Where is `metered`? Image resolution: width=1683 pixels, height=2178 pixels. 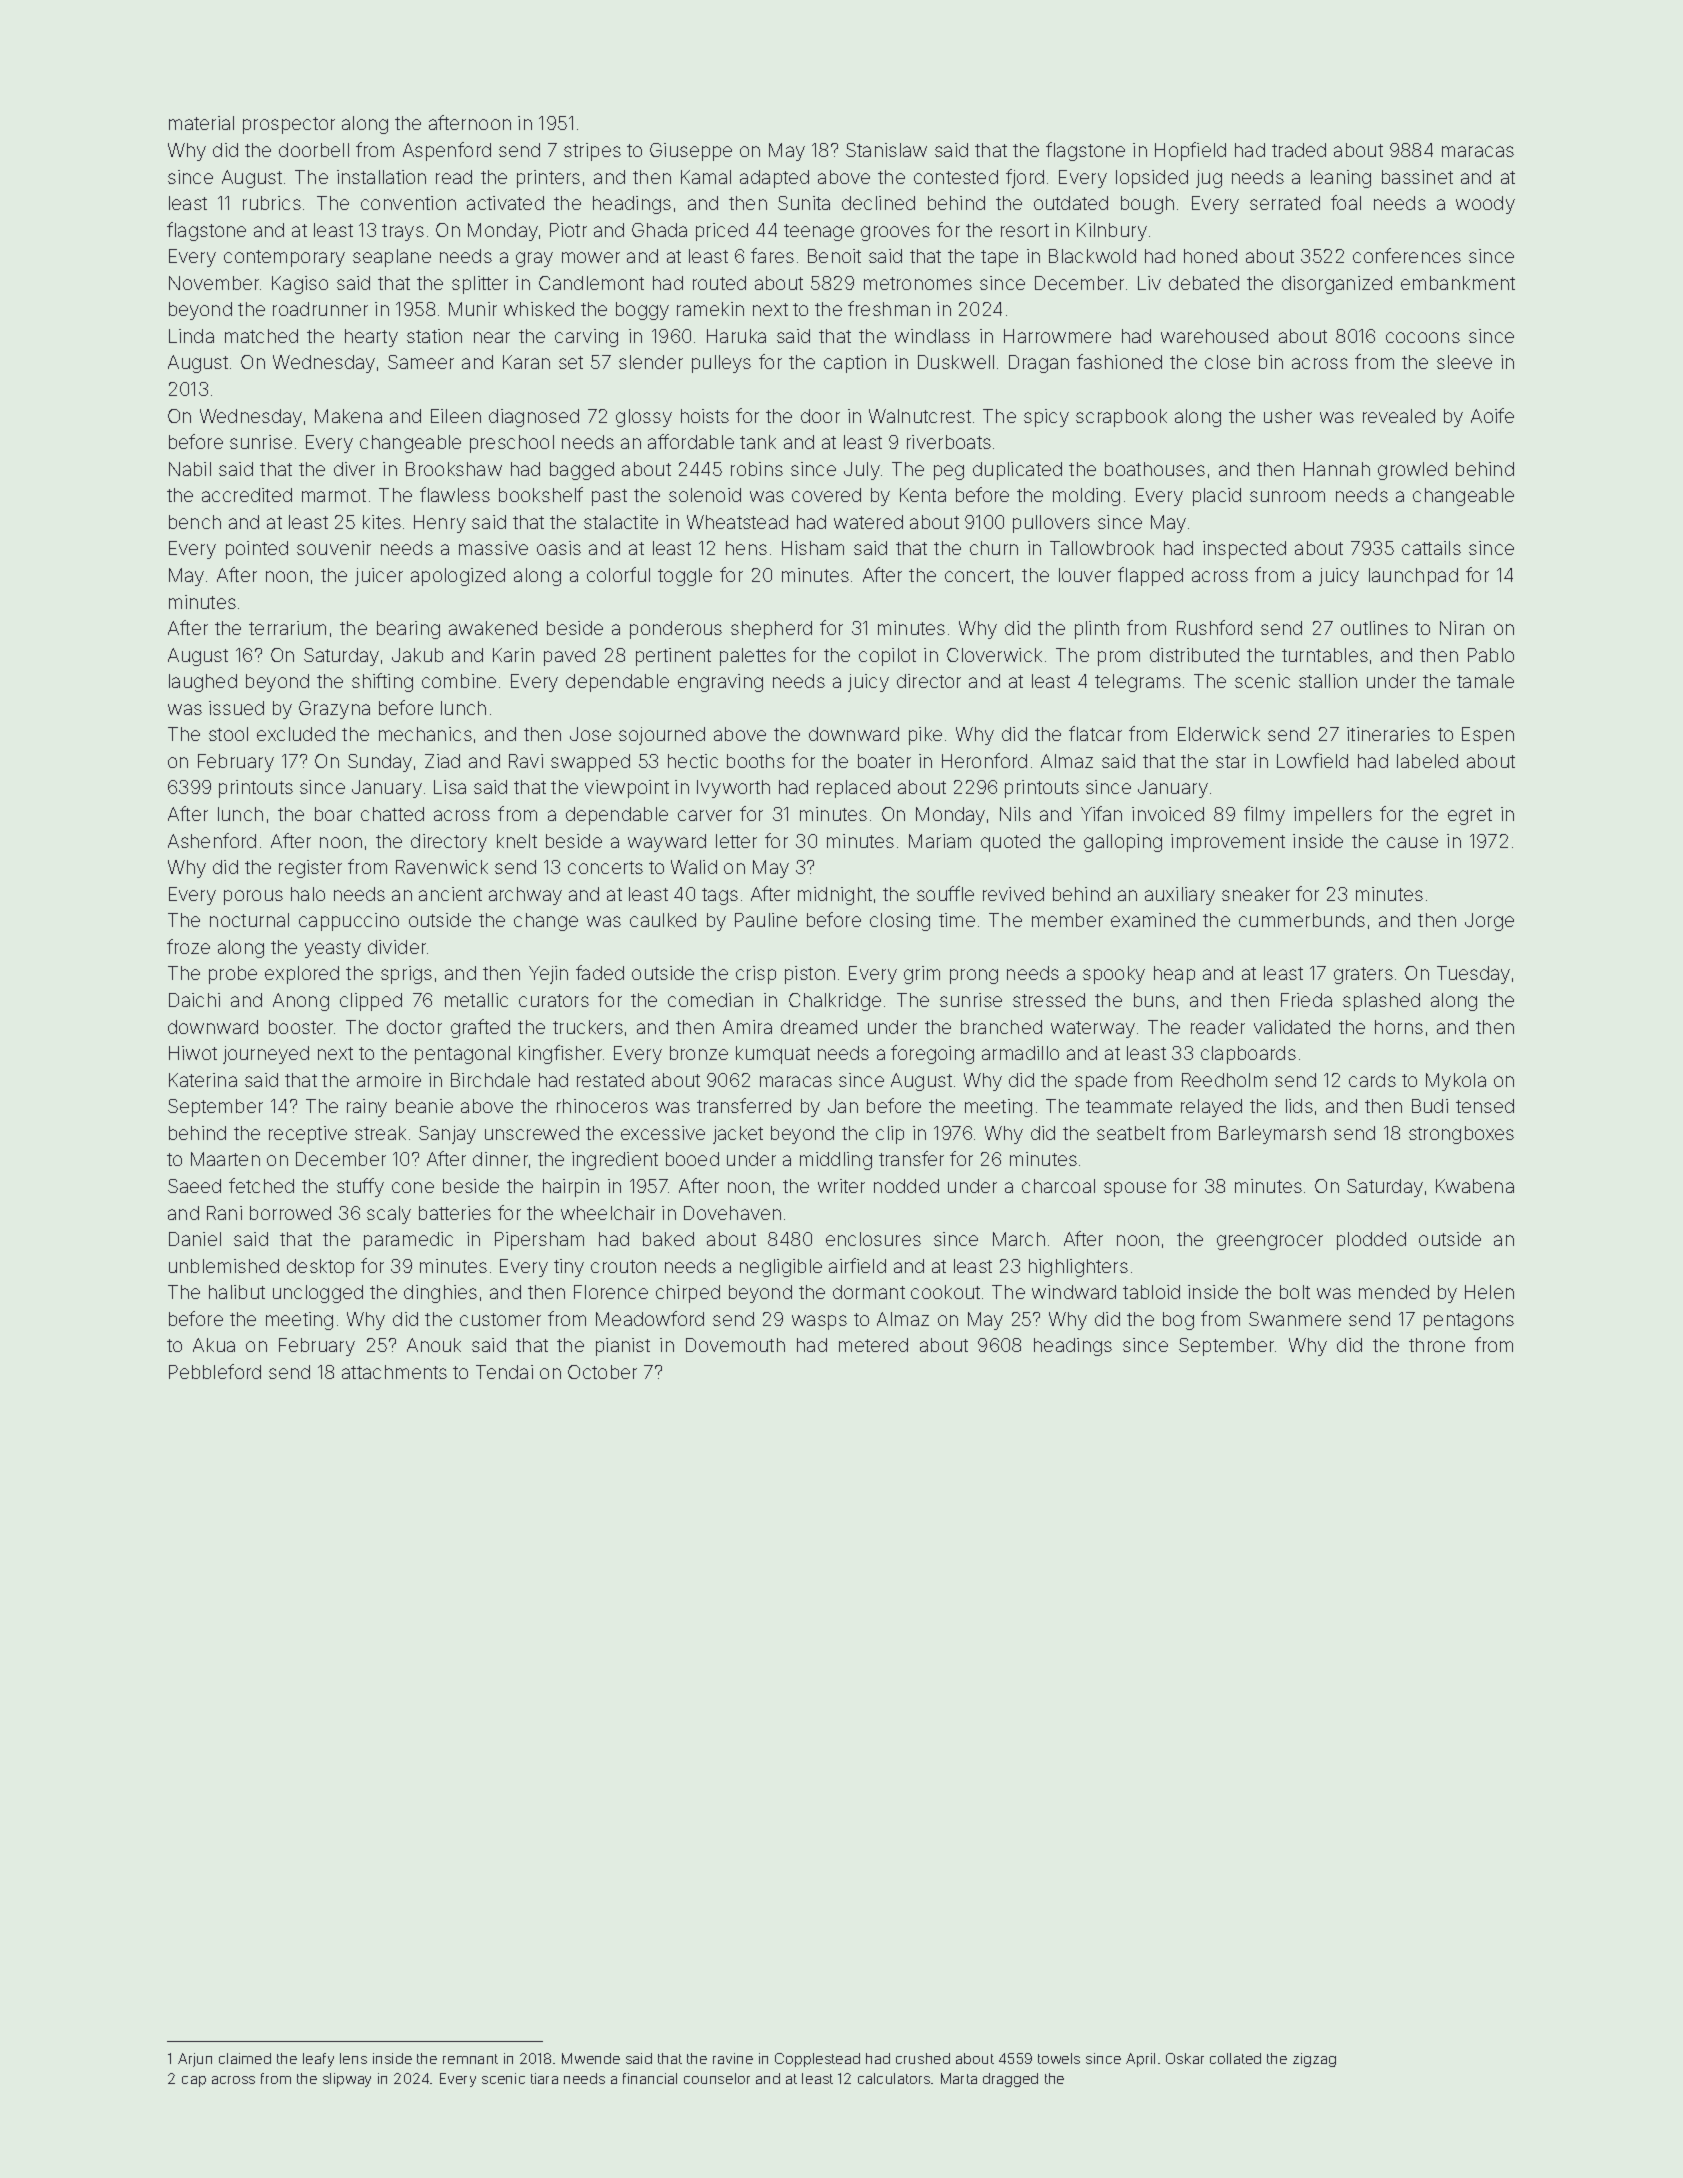 metered is located at coordinates (873, 1345).
